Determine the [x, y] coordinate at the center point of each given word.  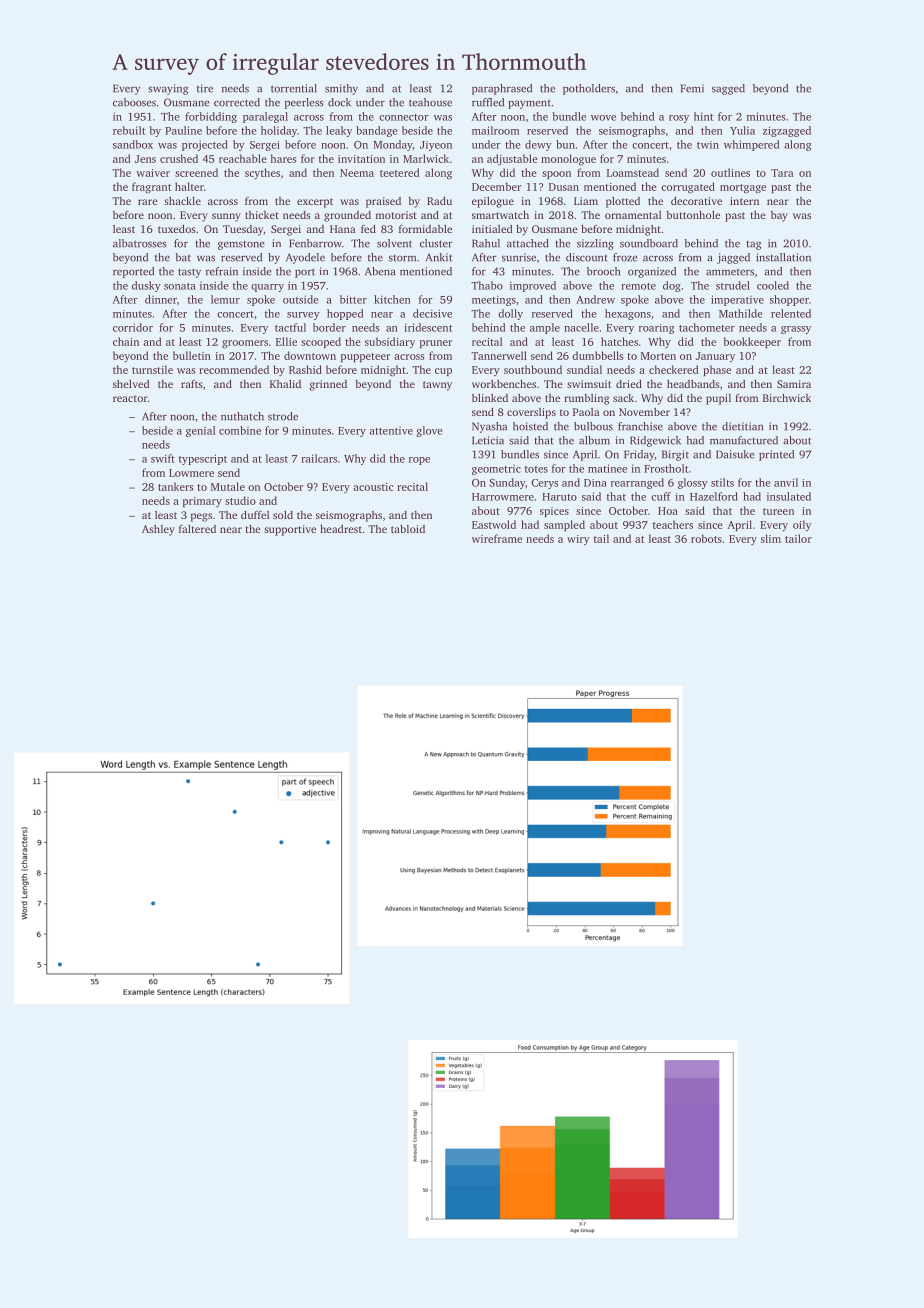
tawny [437, 386]
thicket [262, 215]
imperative [737, 300]
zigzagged [787, 131]
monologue [568, 160]
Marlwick [426, 158]
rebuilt [129, 130]
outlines [730, 172]
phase [717, 370]
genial [200, 431]
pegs [201, 517]
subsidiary [390, 343]
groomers [245, 344]
